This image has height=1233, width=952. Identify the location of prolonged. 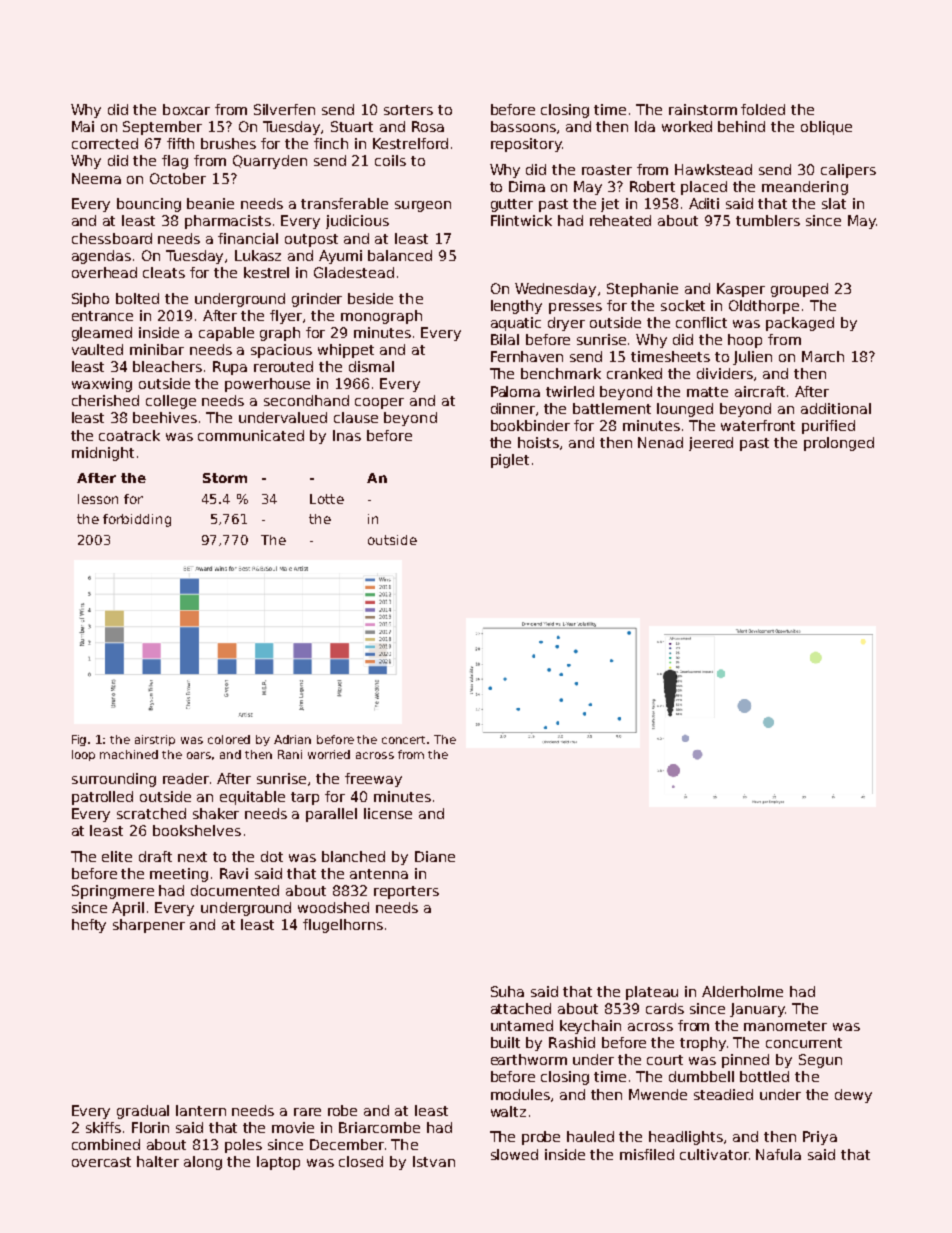
(839, 444).
